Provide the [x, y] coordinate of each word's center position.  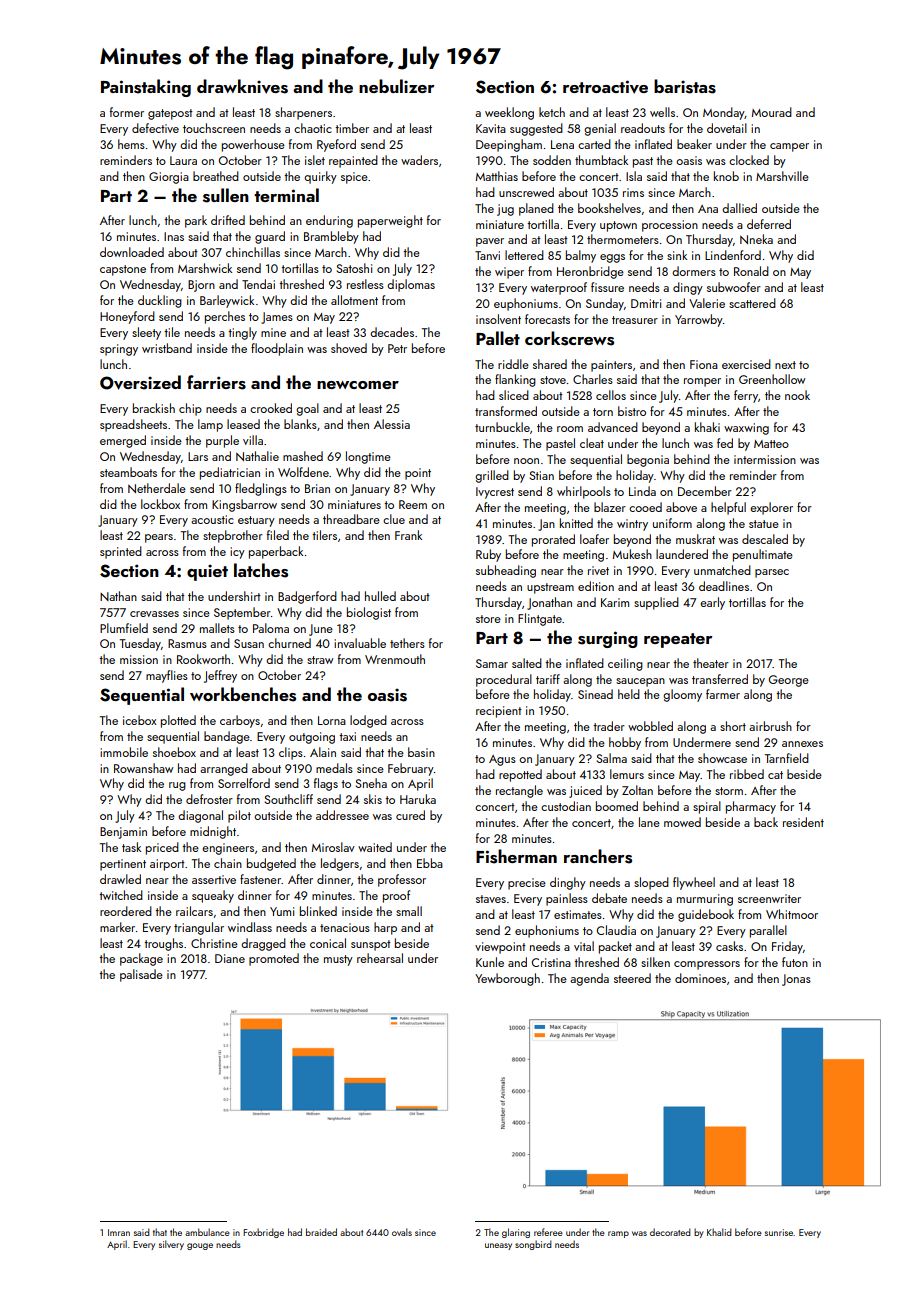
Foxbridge [263, 1233]
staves [491, 899]
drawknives [242, 86]
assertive [214, 879]
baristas [685, 86]
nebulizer [396, 86]
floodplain [277, 349]
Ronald [751, 271]
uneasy [498, 1246]
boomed [617, 806]
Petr [397, 348]
